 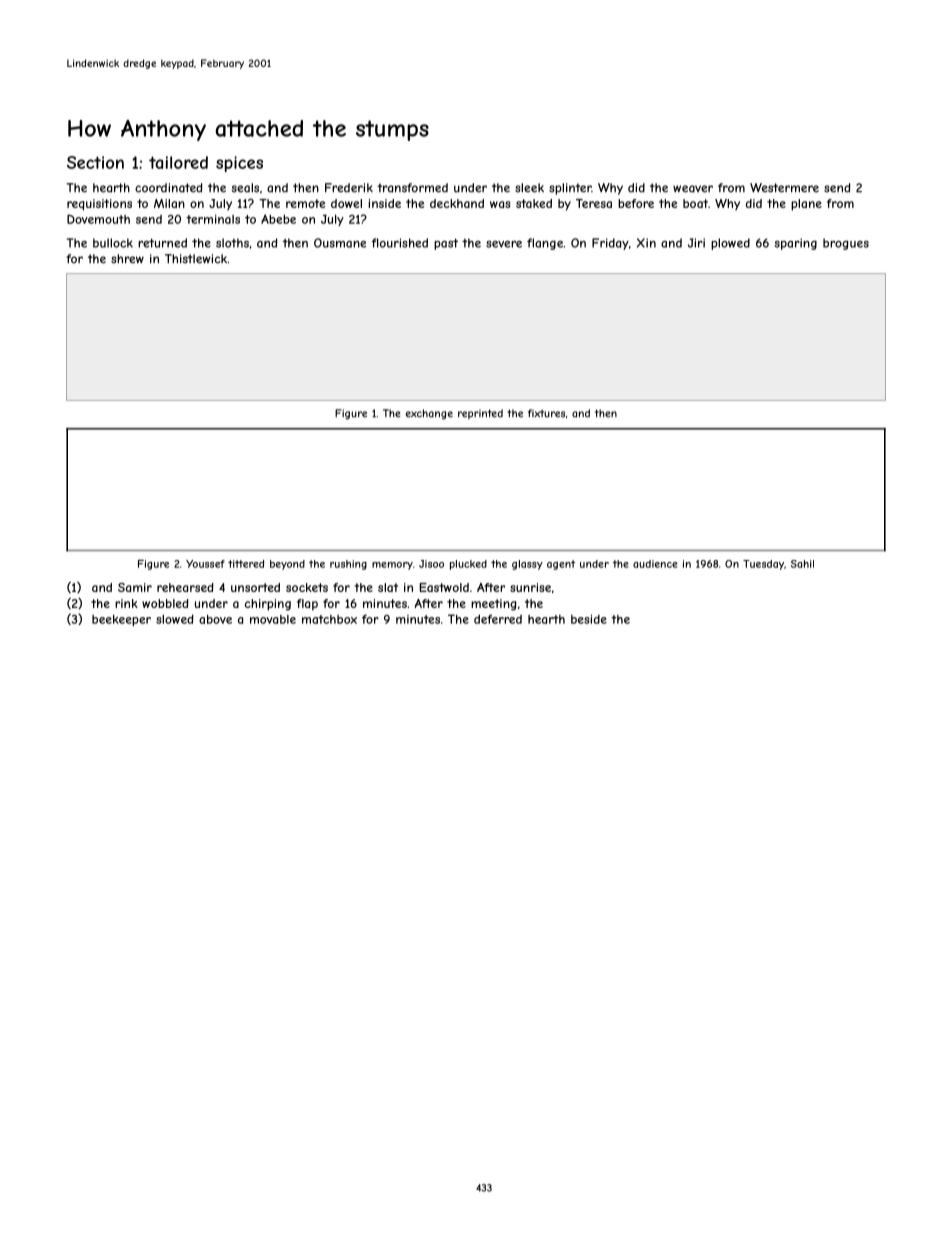 What do you see at coordinates (273, 619) in the document?
I see `movable` at bounding box center [273, 619].
